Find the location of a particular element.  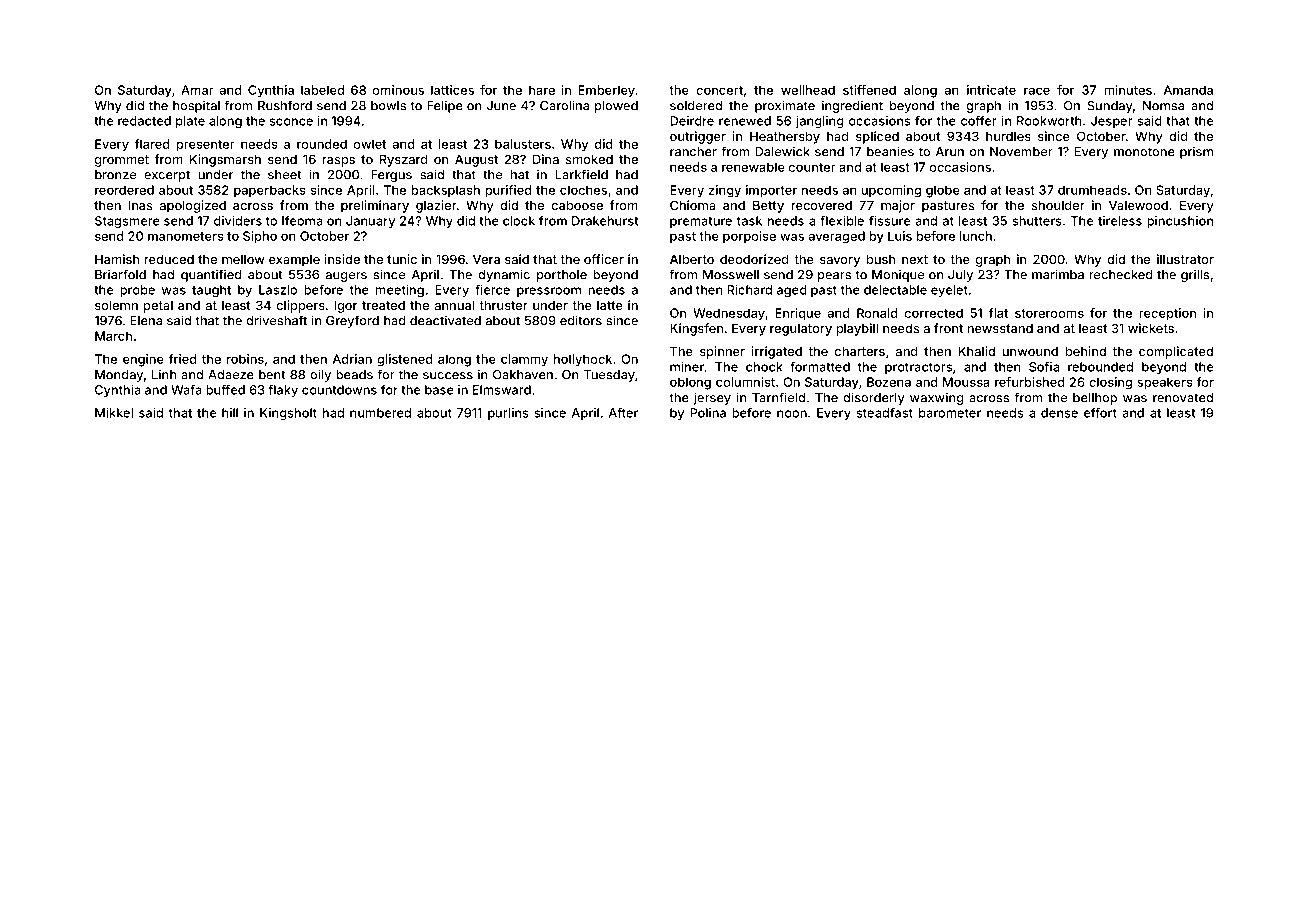

monotone is located at coordinates (1144, 152).
